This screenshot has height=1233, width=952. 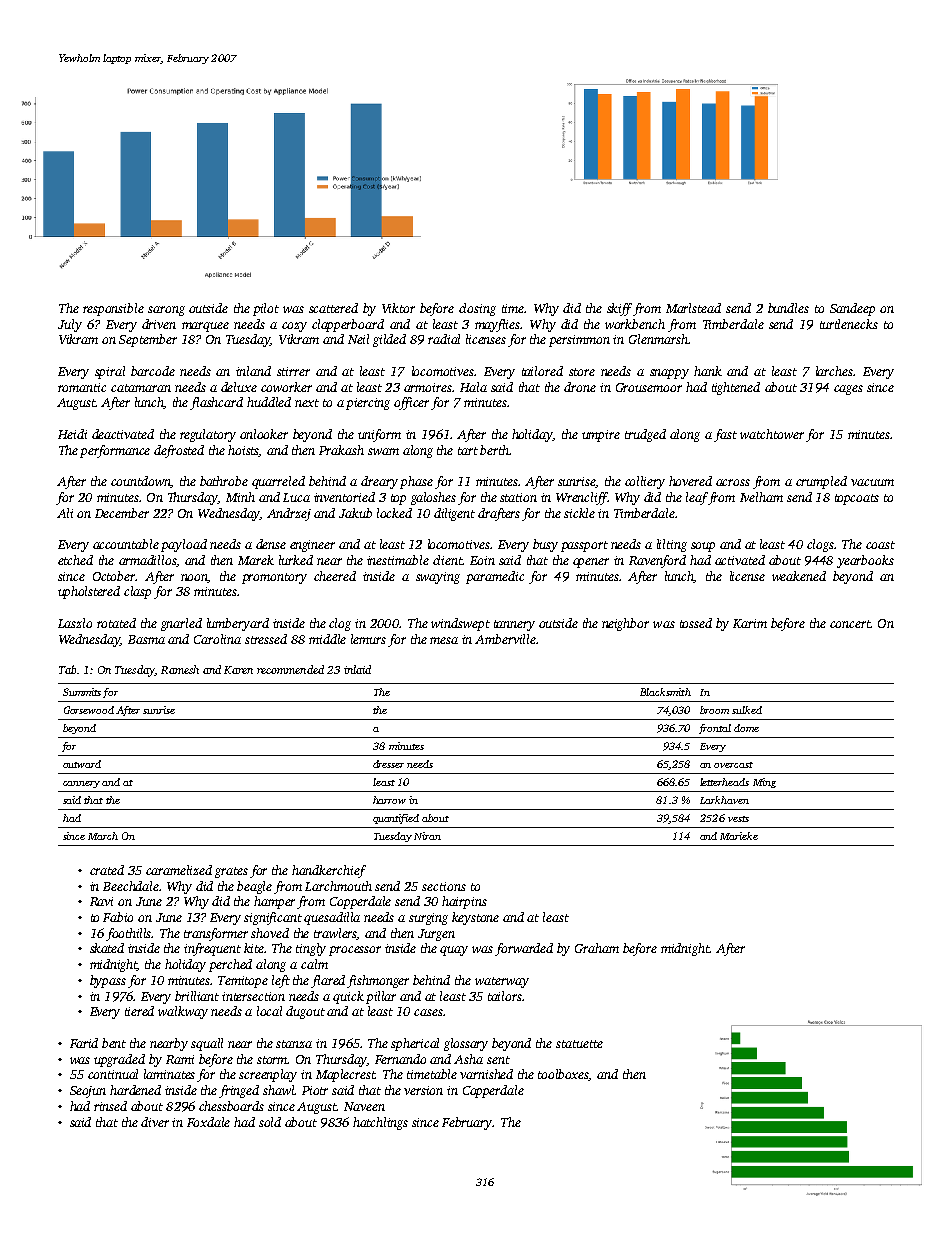 What do you see at coordinates (428, 1012) in the screenshot?
I see `cases` at bounding box center [428, 1012].
